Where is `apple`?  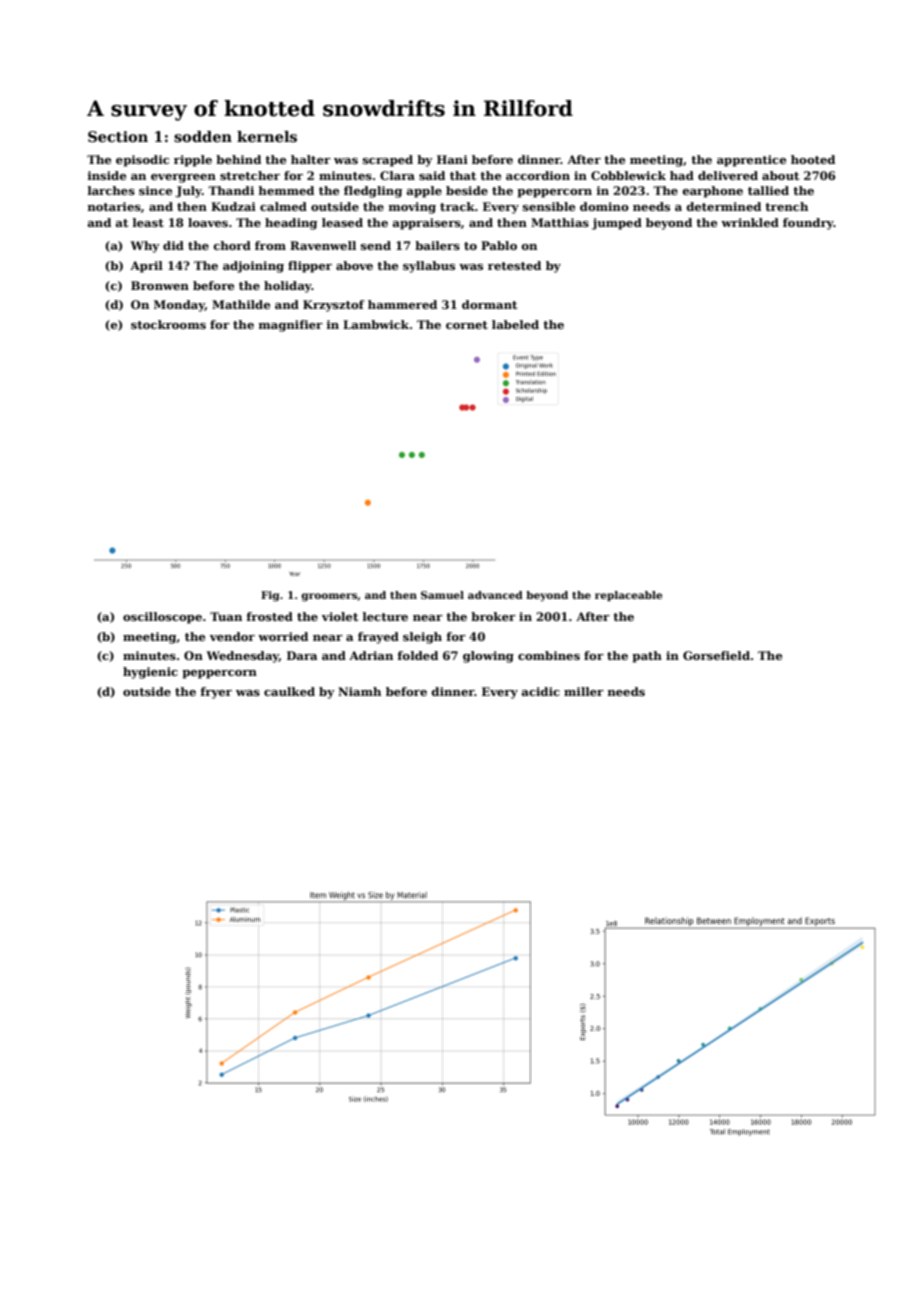
apple is located at coordinates (424, 192).
